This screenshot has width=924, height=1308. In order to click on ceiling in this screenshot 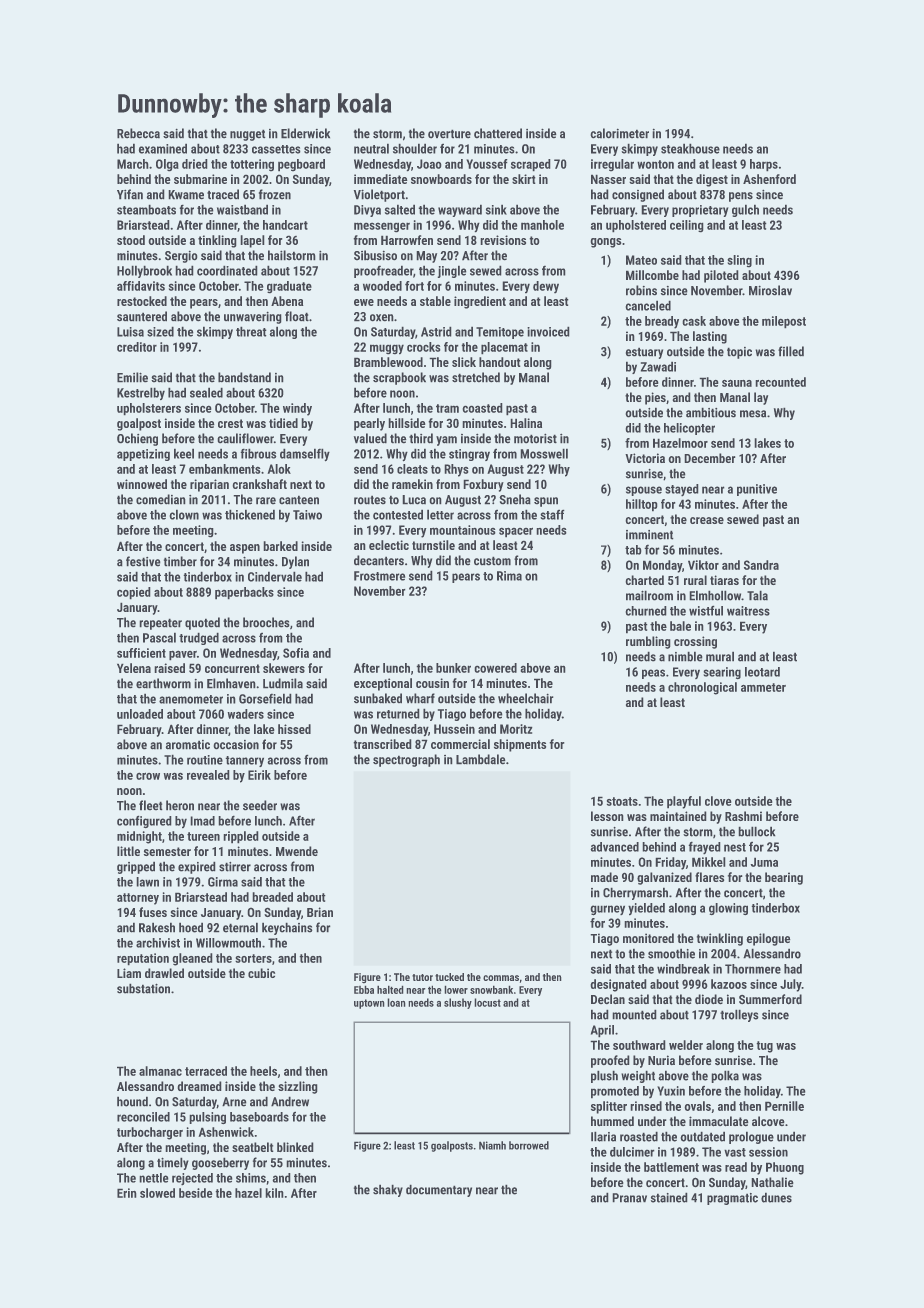, I will do `click(687, 226)`.
